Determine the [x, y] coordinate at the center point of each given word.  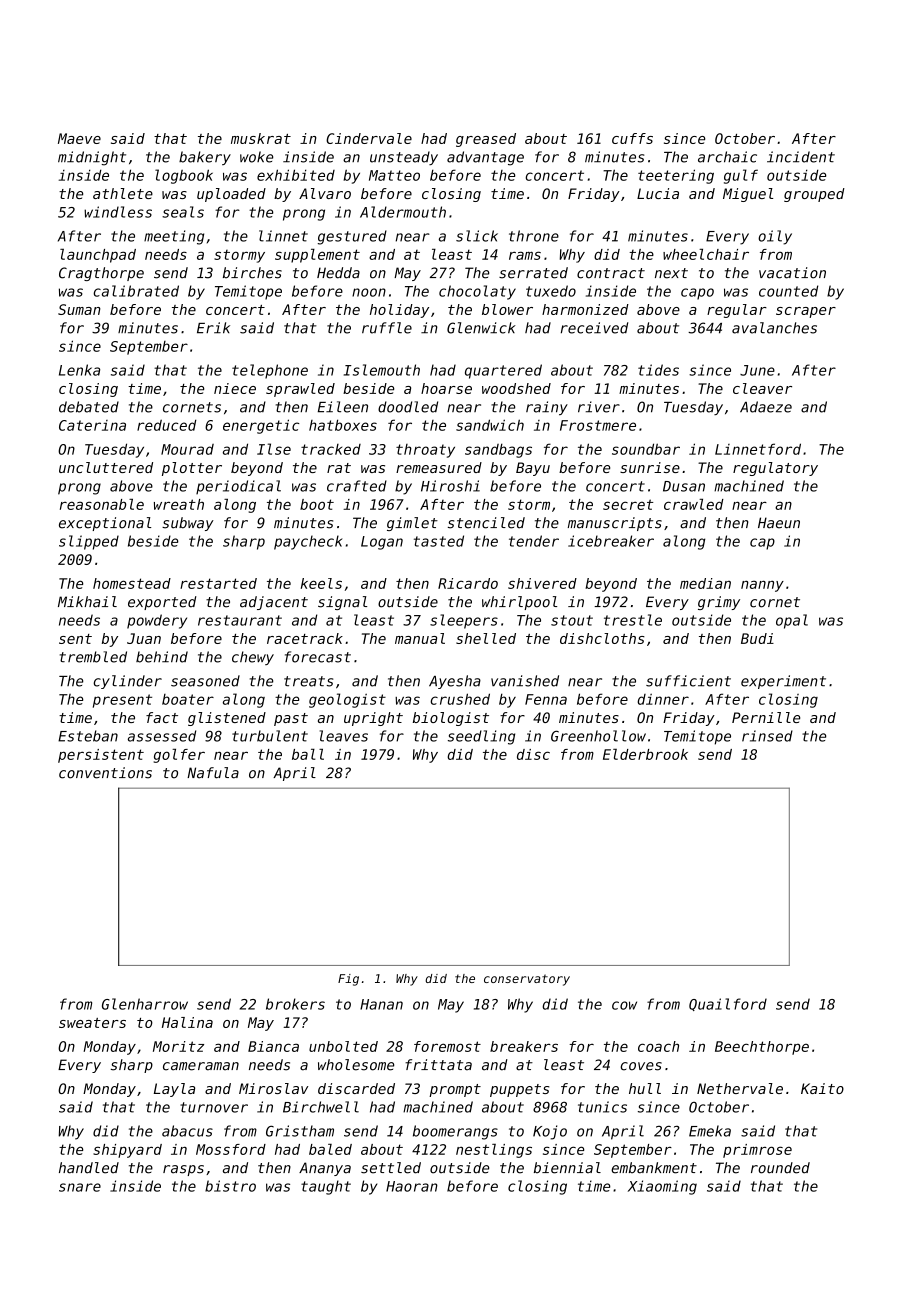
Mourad [187, 449]
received [594, 328]
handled [89, 1168]
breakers [524, 1046]
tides [658, 370]
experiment [783, 682]
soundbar [646, 449]
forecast [318, 657]
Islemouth [382, 370]
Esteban [88, 736]
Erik [213, 328]
